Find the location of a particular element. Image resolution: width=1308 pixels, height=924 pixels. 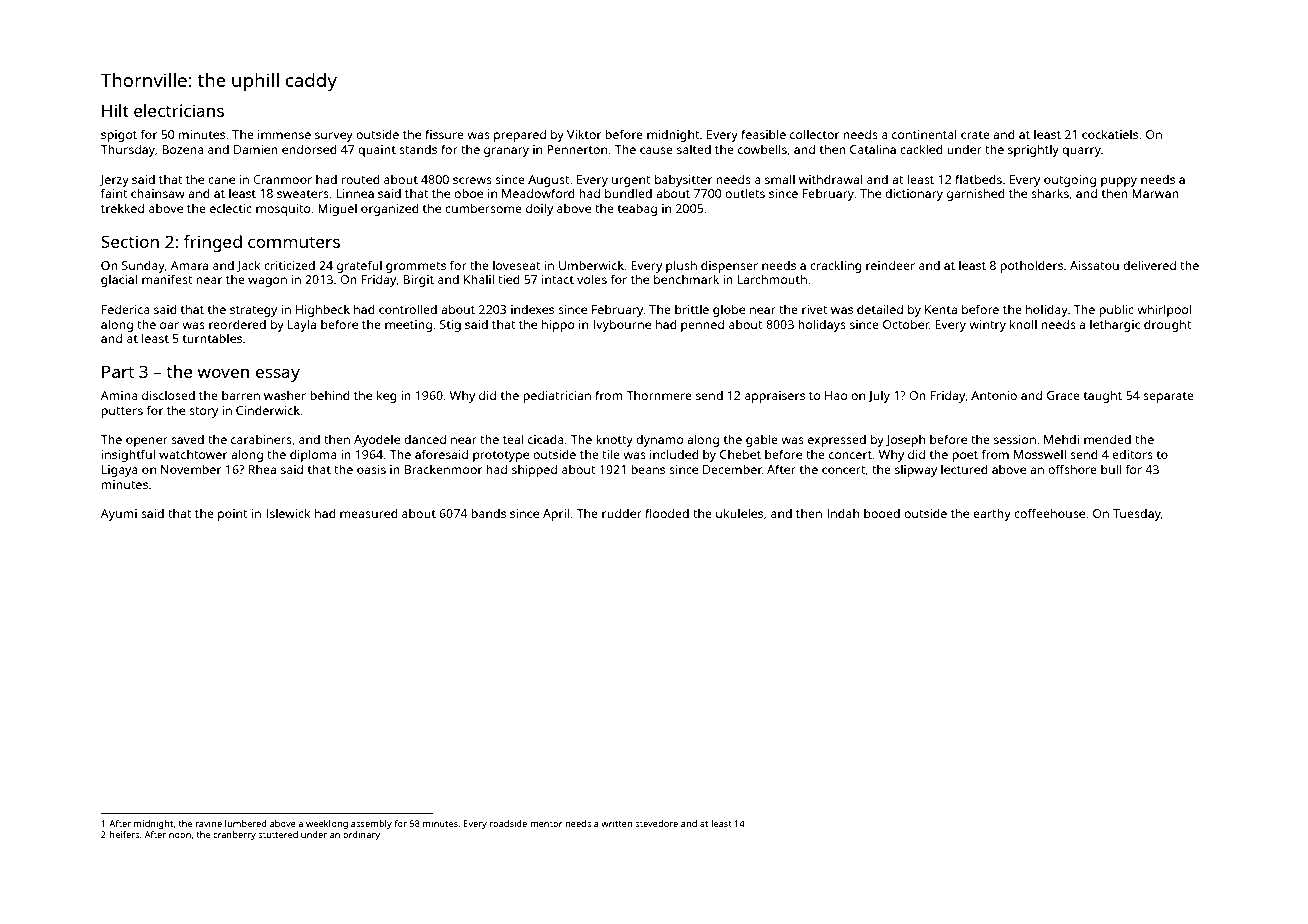

weeklong is located at coordinates (327, 824).
